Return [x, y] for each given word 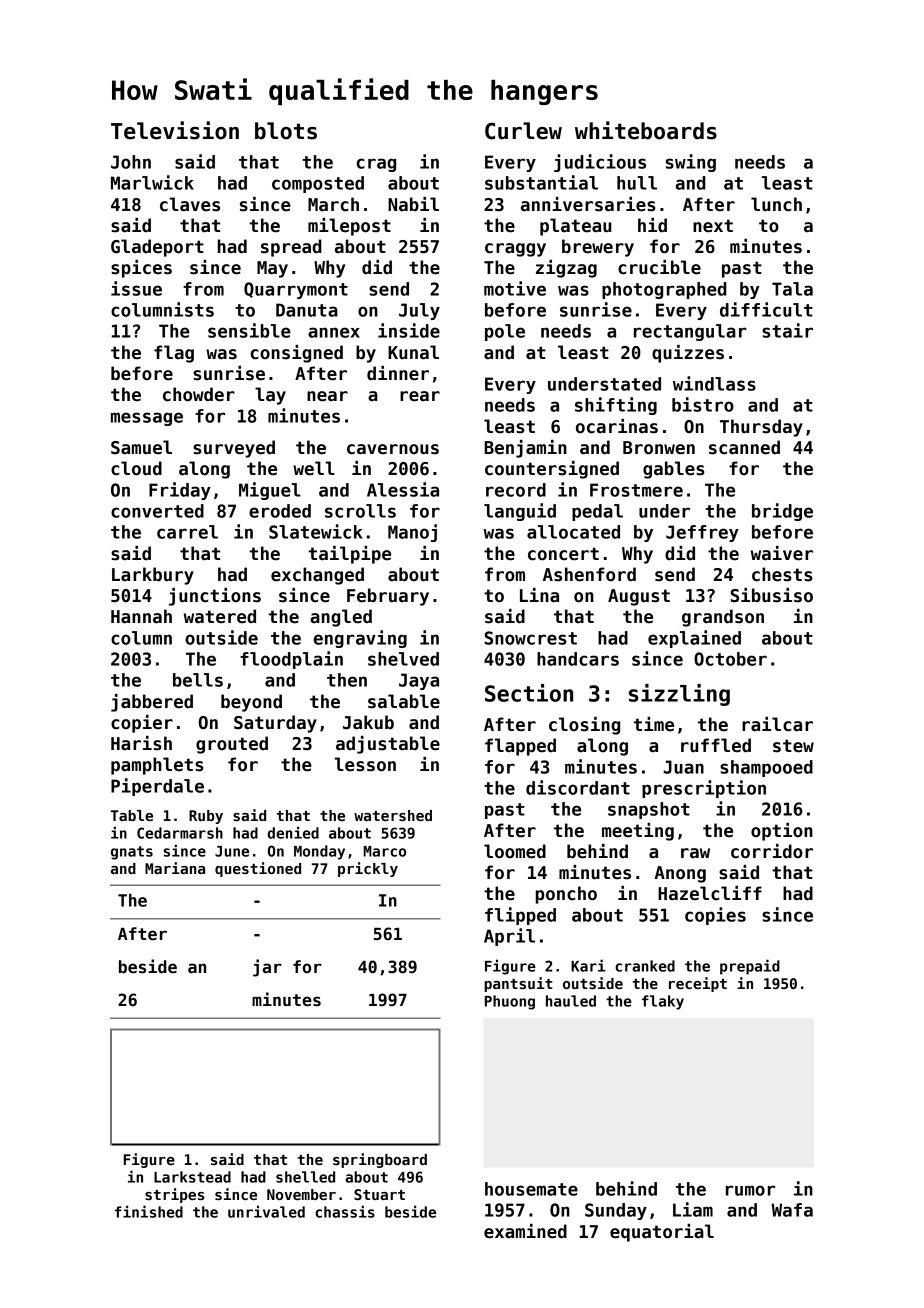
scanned [744, 447]
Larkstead [192, 1177]
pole [505, 332]
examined [525, 1231]
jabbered [152, 703]
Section [529, 693]
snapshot [649, 810]
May [272, 269]
